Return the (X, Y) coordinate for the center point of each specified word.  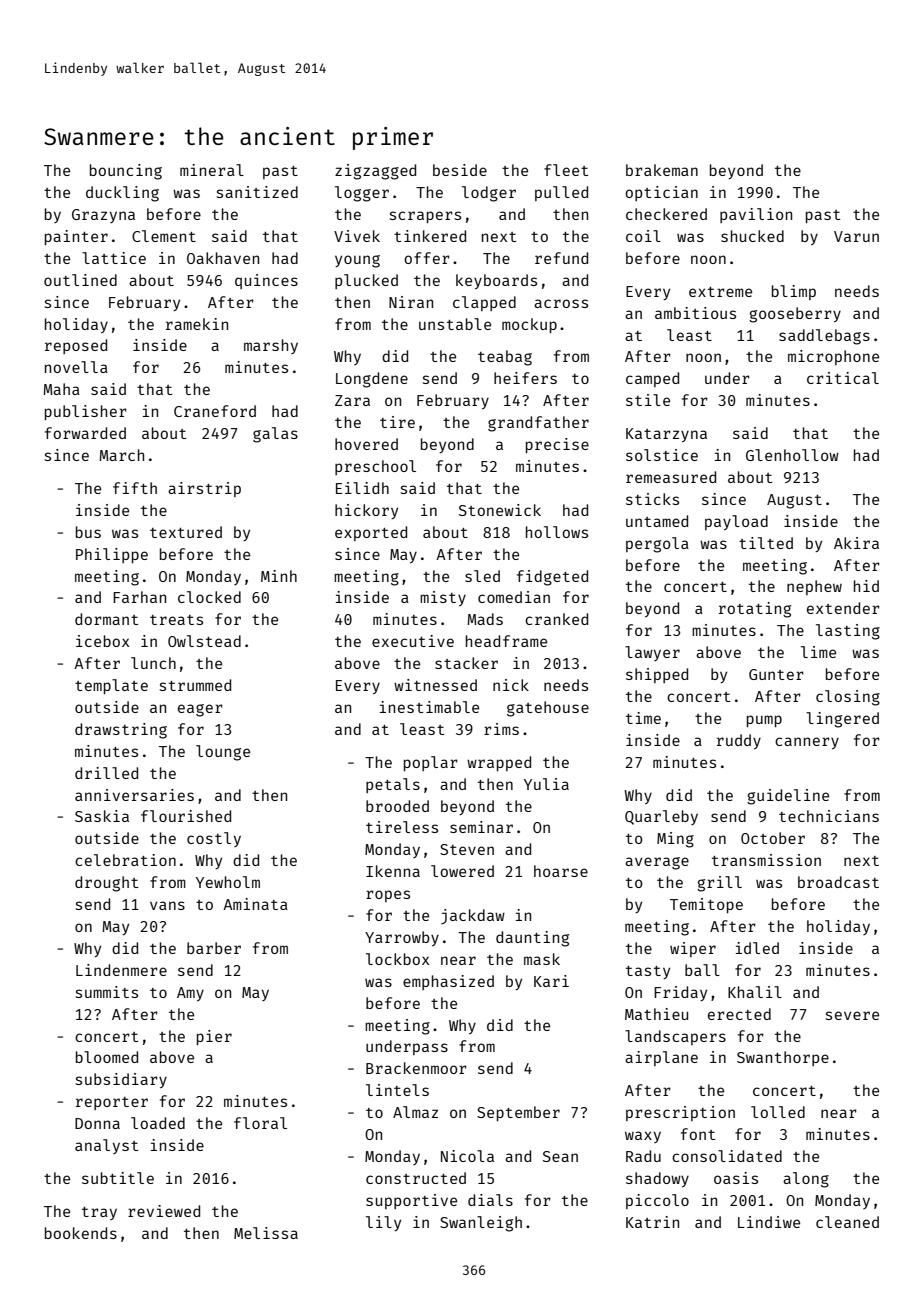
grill (719, 884)
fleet (566, 170)
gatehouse (548, 709)
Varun (856, 236)
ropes (388, 896)
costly (214, 839)
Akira (856, 543)
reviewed (164, 1211)
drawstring (121, 731)
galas (275, 435)
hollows (557, 532)
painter (76, 237)
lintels (397, 1090)
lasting (848, 632)
